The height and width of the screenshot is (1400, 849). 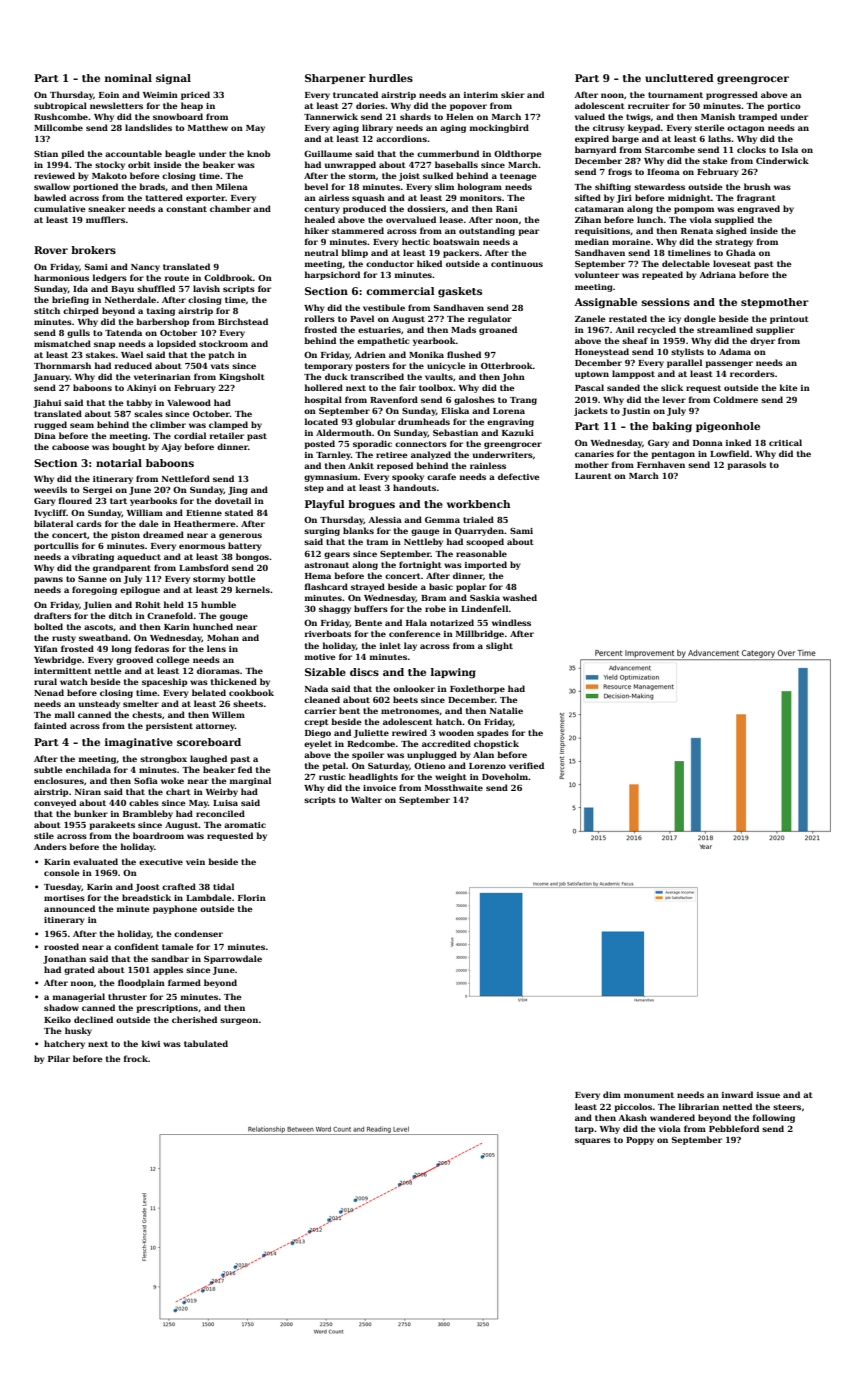 What do you see at coordinates (526, 765) in the screenshot?
I see `verified` at bounding box center [526, 765].
